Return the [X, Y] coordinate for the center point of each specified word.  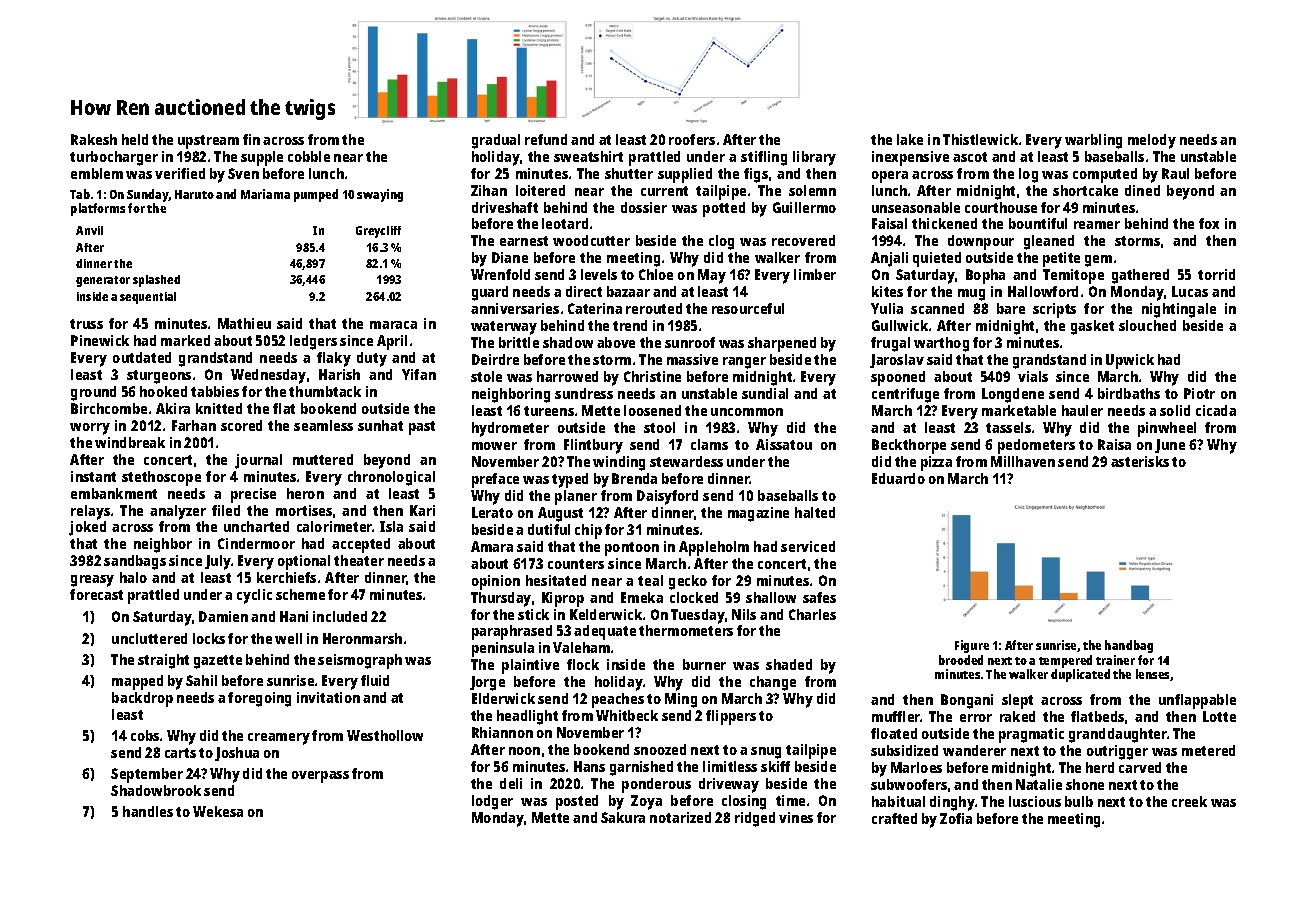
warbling [1093, 141]
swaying [380, 195]
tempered [1065, 661]
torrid [1216, 274]
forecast [96, 594]
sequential [148, 298]
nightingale [1179, 310]
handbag [1129, 646]
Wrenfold [500, 274]
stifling [764, 158]
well [288, 638]
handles [148, 811]
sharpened [782, 344]
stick [533, 614]
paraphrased [512, 632]
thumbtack [325, 391]
